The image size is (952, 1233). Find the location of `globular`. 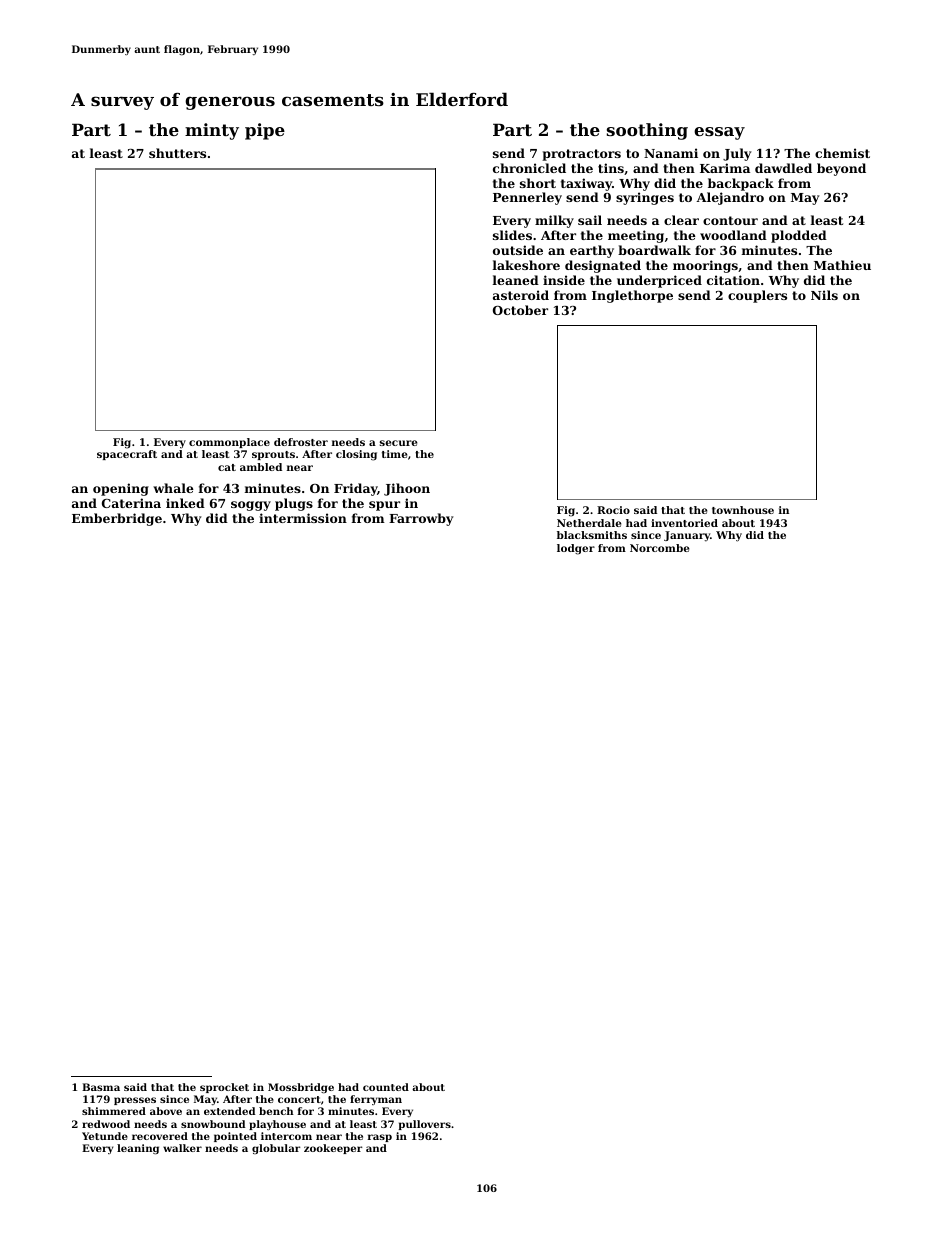

globular is located at coordinates (276, 1149).
